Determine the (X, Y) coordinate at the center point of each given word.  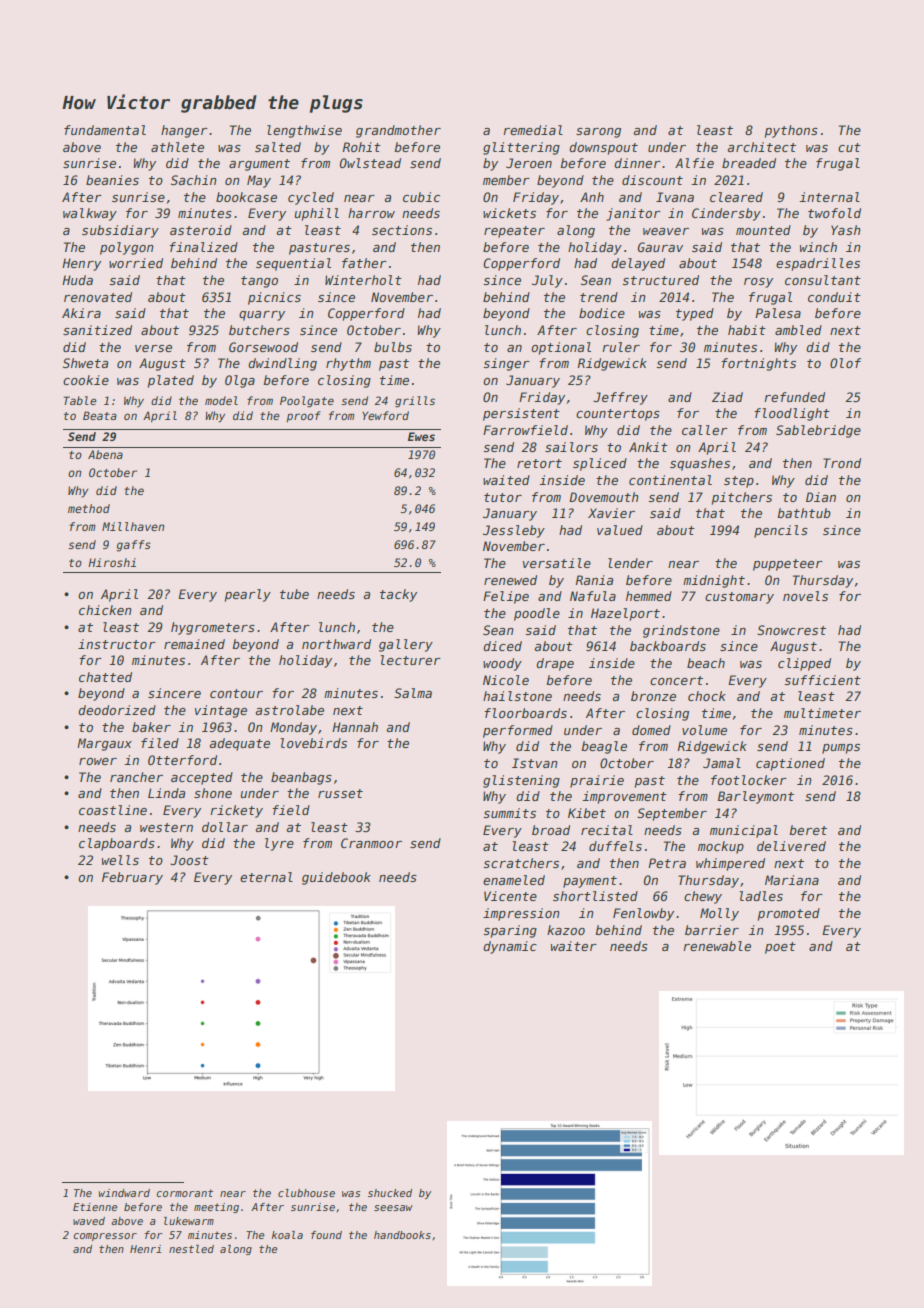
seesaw (393, 1208)
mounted (763, 230)
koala (287, 1235)
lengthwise (304, 131)
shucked (390, 1193)
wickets (509, 213)
